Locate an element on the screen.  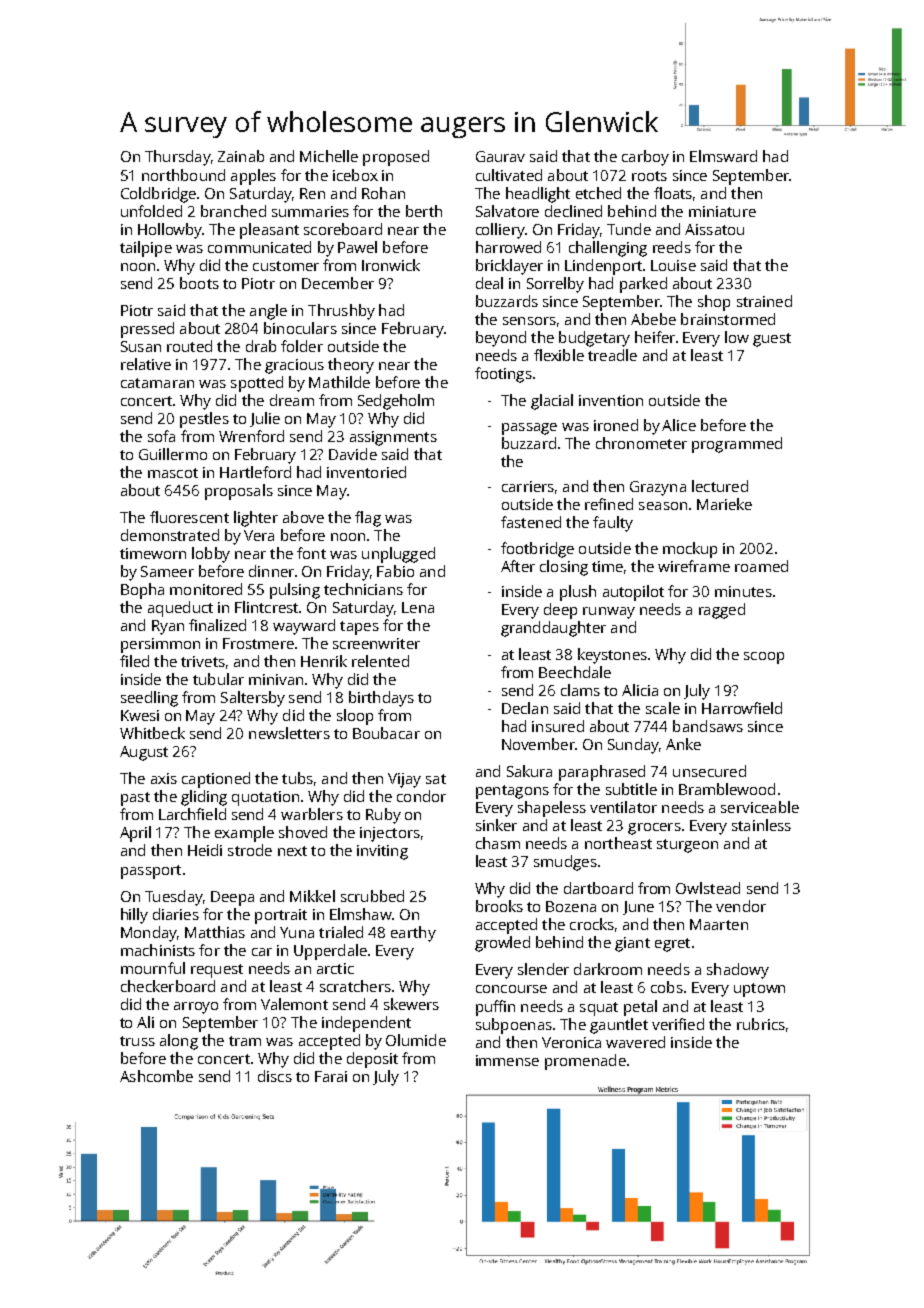
next is located at coordinates (292, 851).
